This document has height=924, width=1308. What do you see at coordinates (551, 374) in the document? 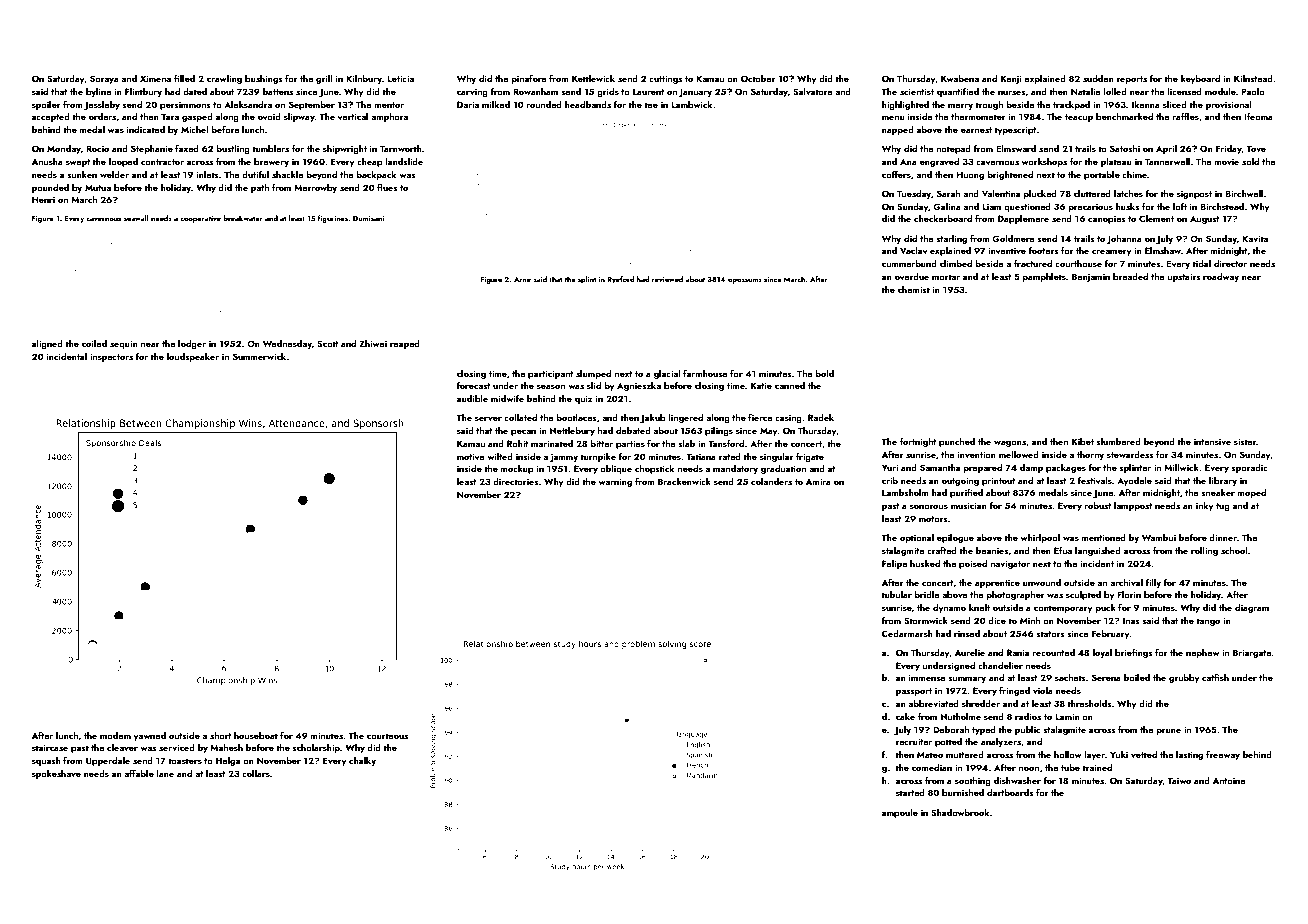
I see `participant` at bounding box center [551, 374].
